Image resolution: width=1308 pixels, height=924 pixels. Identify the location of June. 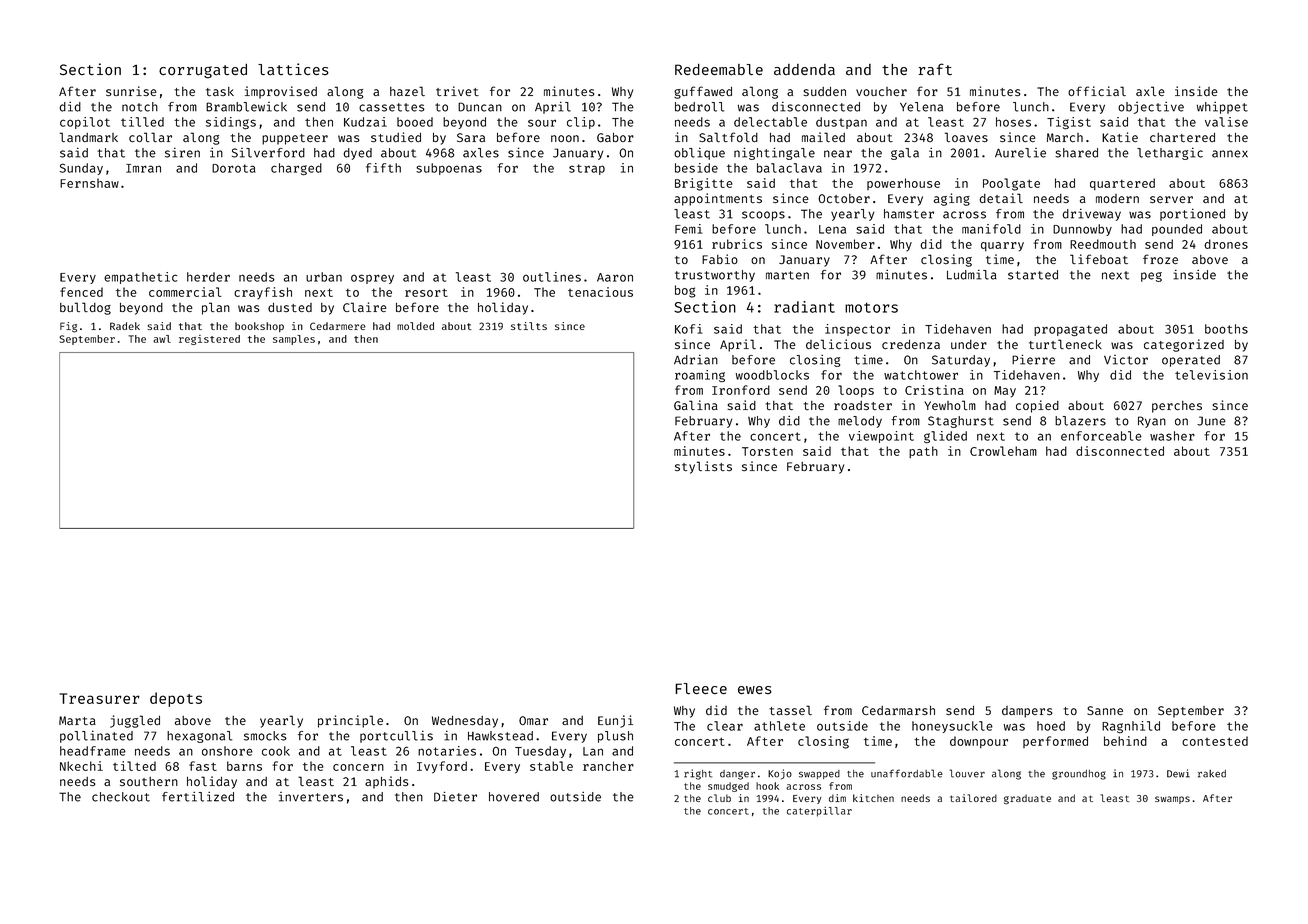
(1211, 421).
